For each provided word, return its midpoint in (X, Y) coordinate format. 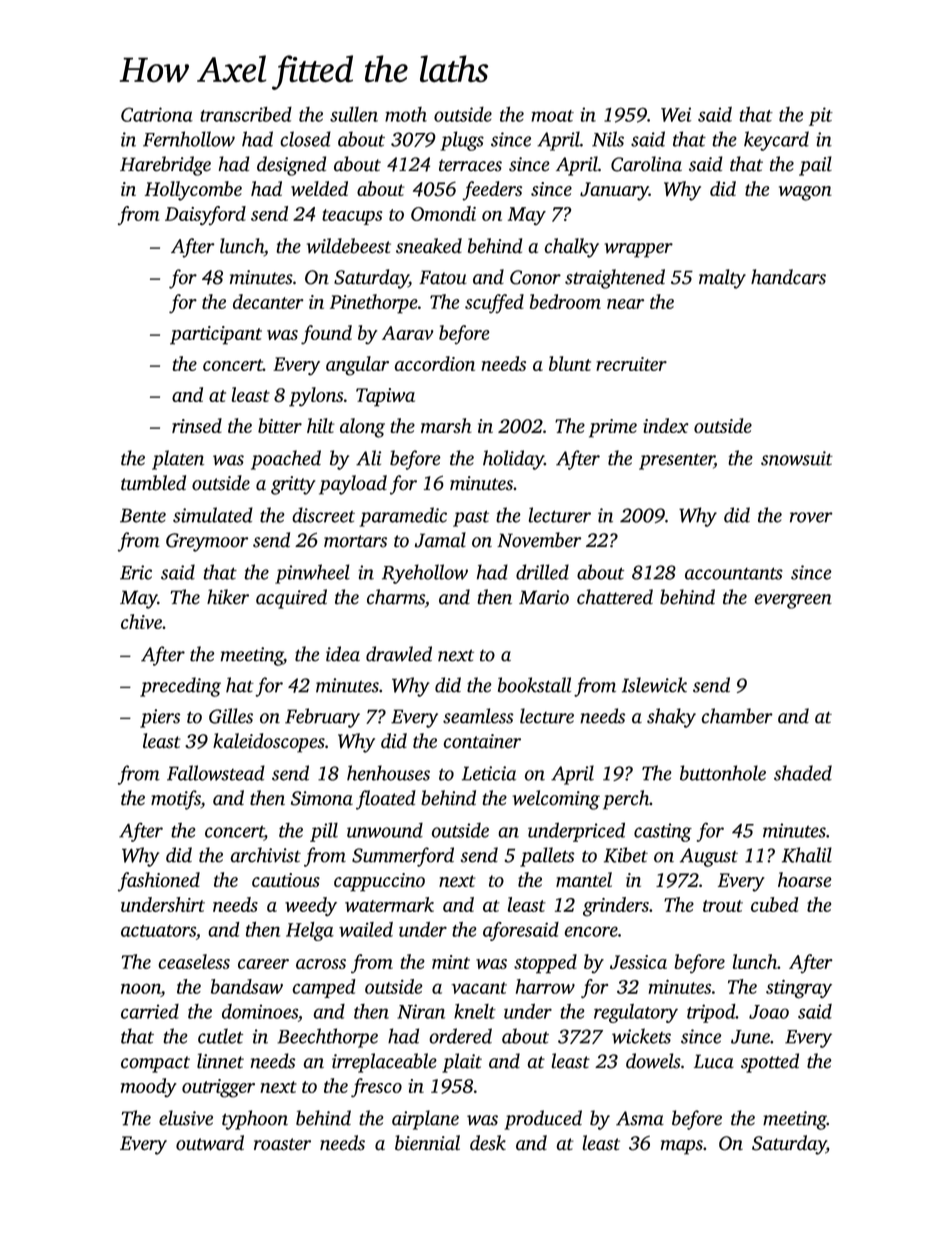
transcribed (246, 114)
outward (210, 1143)
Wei (676, 114)
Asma (640, 1118)
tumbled (153, 483)
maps (682, 1147)
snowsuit (797, 458)
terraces (470, 165)
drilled (542, 572)
